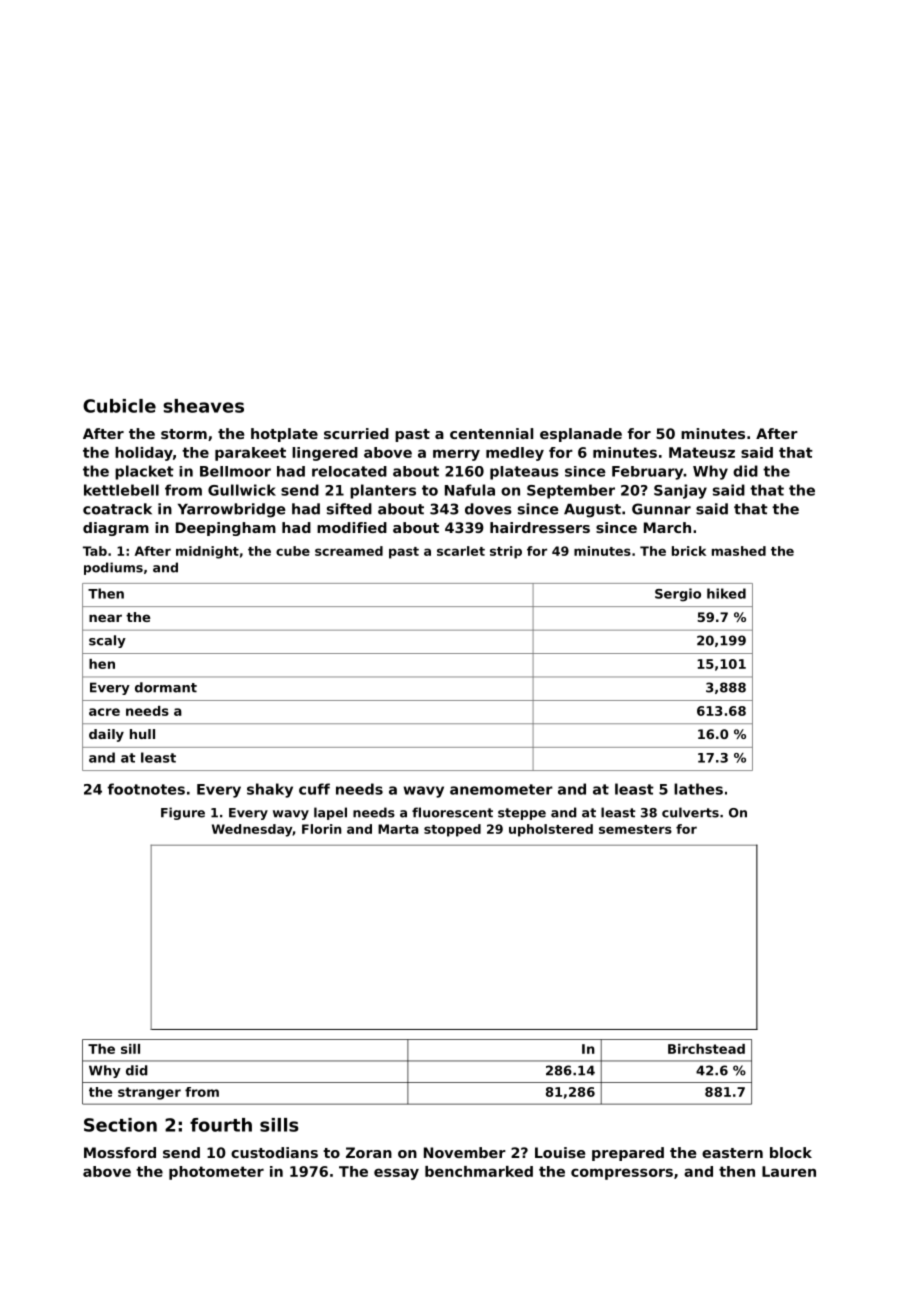 The image size is (908, 1316). What do you see at coordinates (678, 595) in the page?
I see `Sergio` at bounding box center [678, 595].
